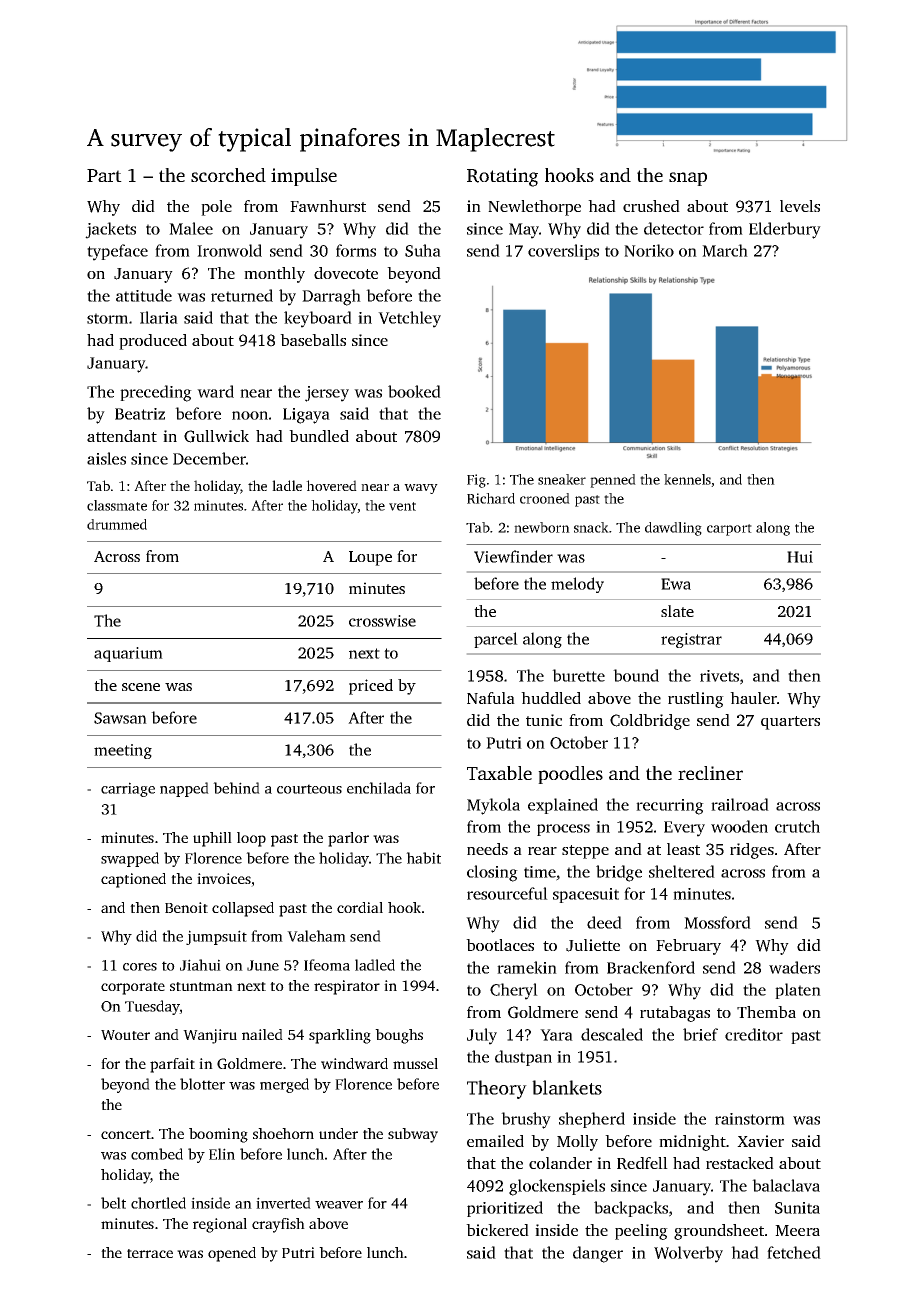  What do you see at coordinates (421, 489) in the page?
I see `wavy` at bounding box center [421, 489].
